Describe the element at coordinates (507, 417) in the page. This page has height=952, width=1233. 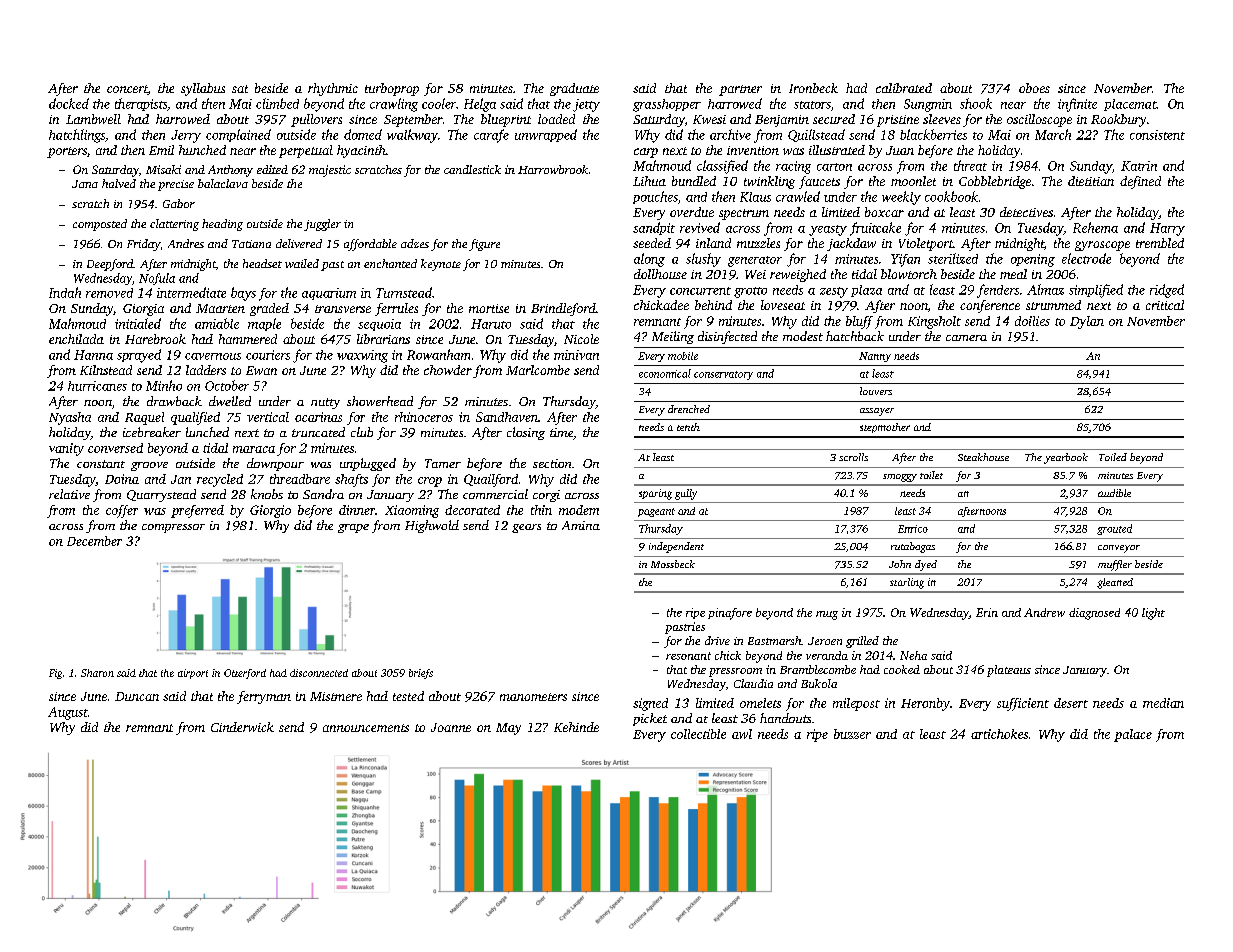
I see `Sandhaven` at that location.
